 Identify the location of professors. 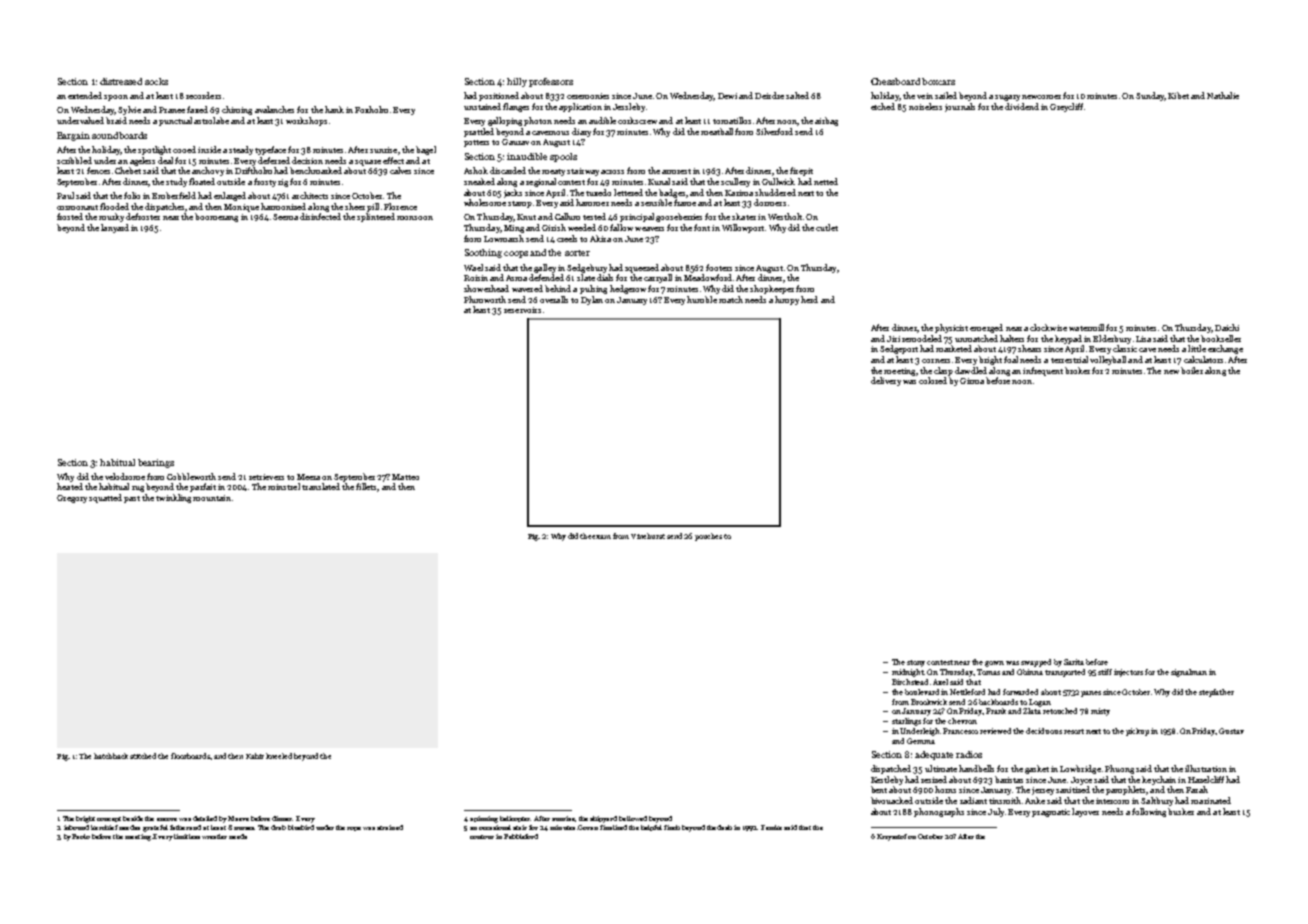
(551, 82).
